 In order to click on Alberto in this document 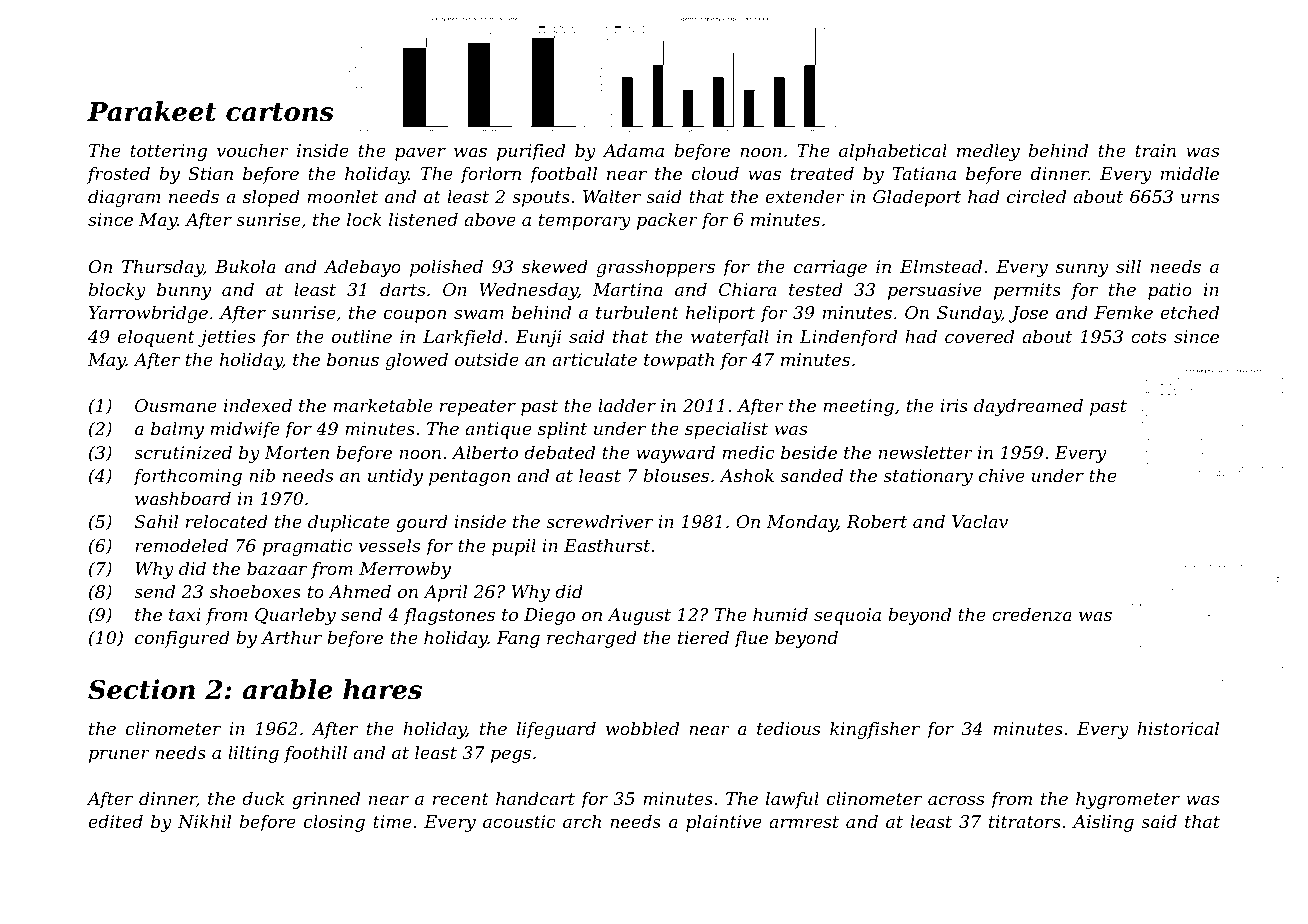, I will do `click(485, 452)`.
